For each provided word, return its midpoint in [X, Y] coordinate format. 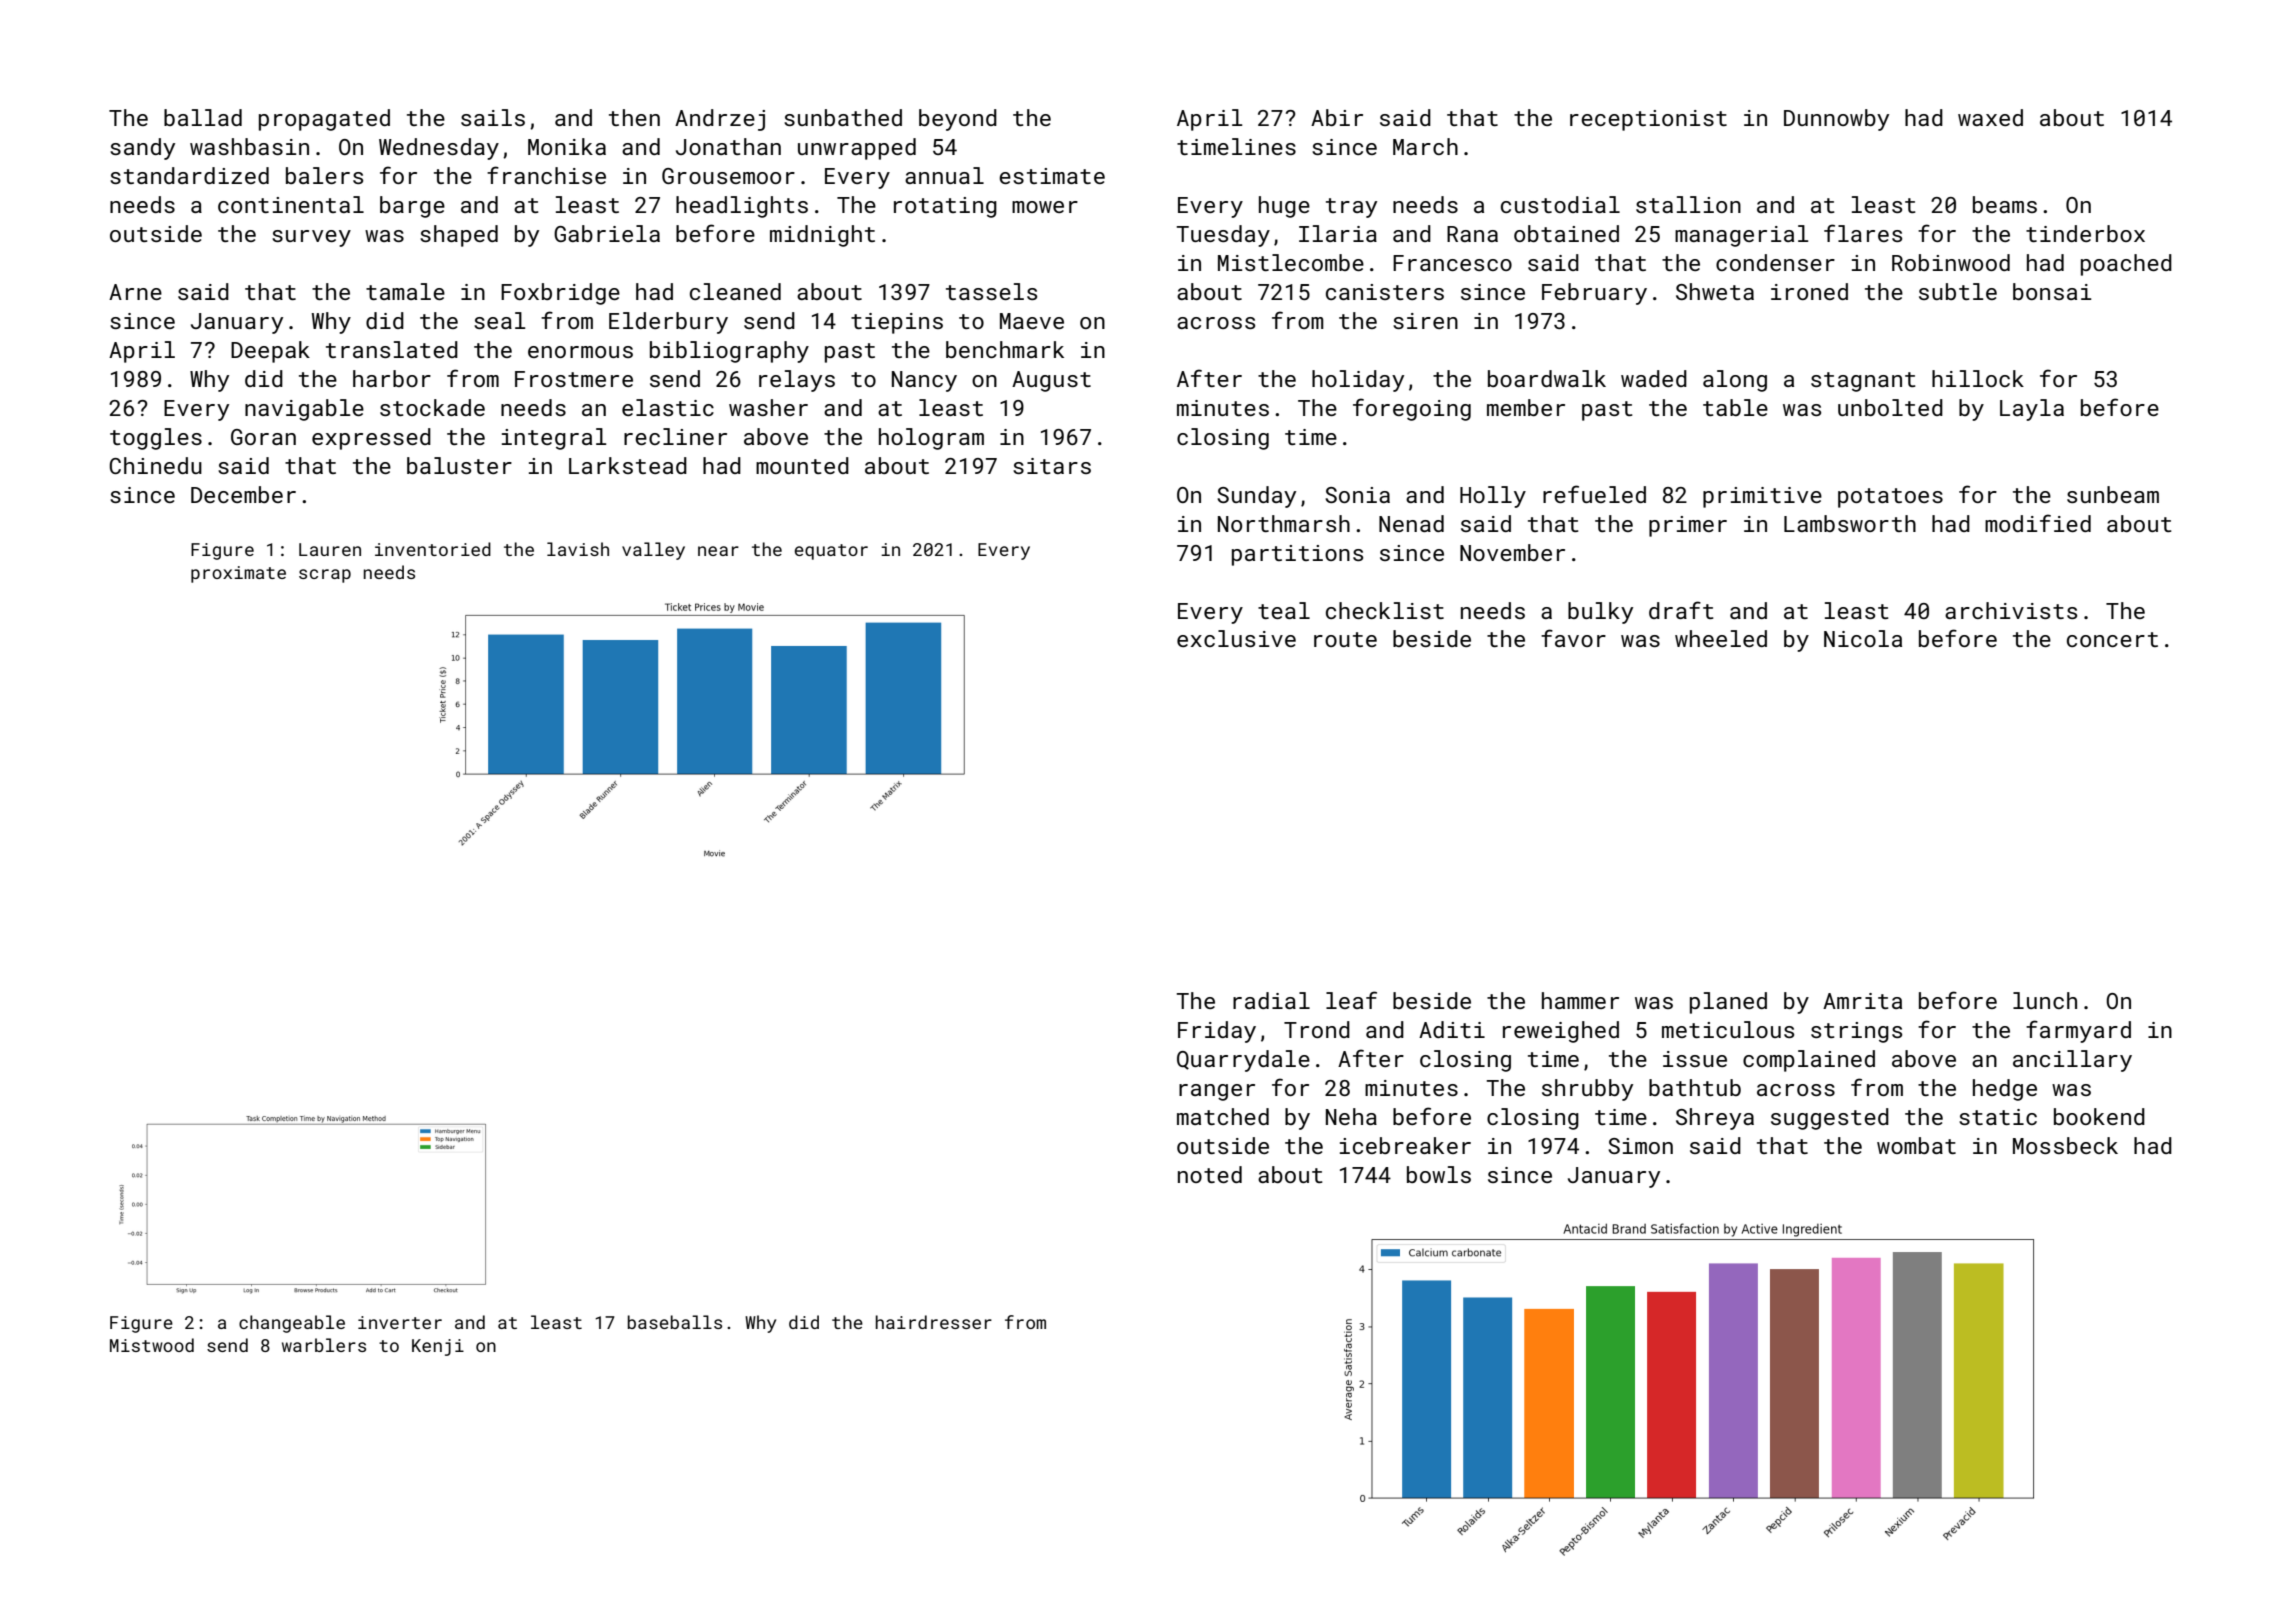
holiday [1358, 381]
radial [1271, 1000]
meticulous [1728, 1029]
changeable [292, 1324]
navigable [304, 410]
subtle [1958, 291]
